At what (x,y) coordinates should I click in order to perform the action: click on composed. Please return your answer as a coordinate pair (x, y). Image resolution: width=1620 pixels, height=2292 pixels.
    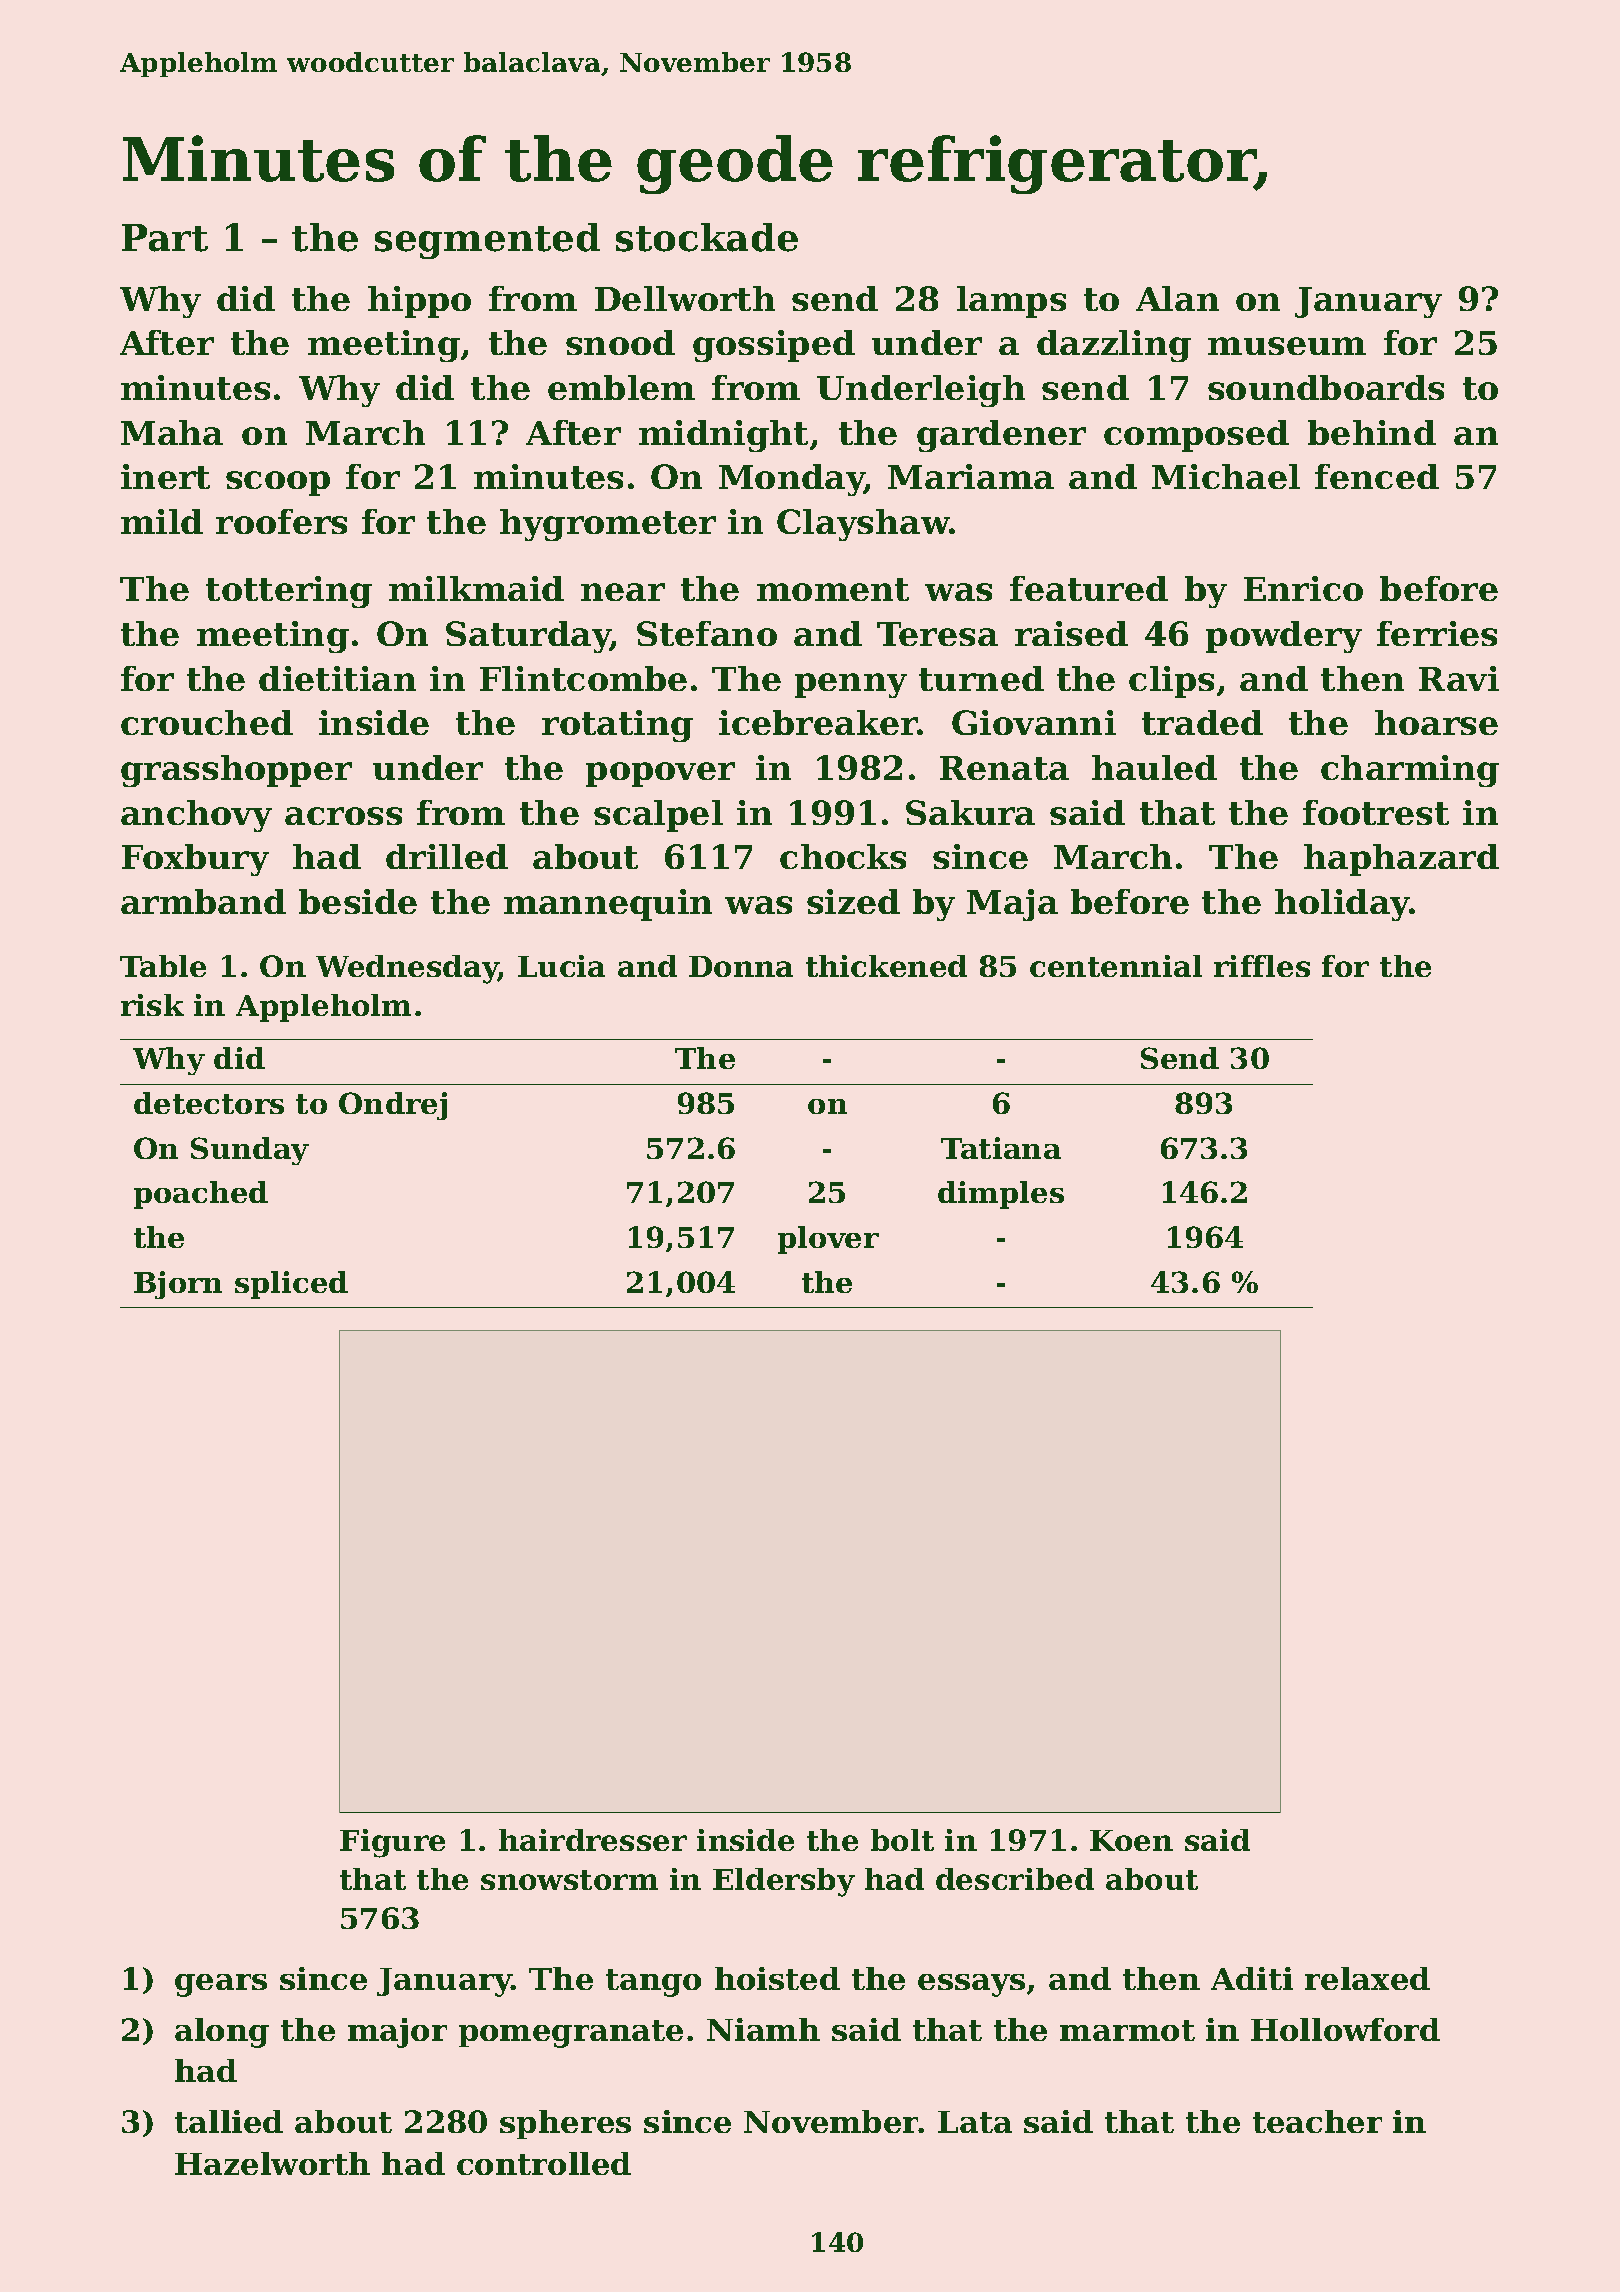
    Looking at the image, I should click on (1196, 436).
